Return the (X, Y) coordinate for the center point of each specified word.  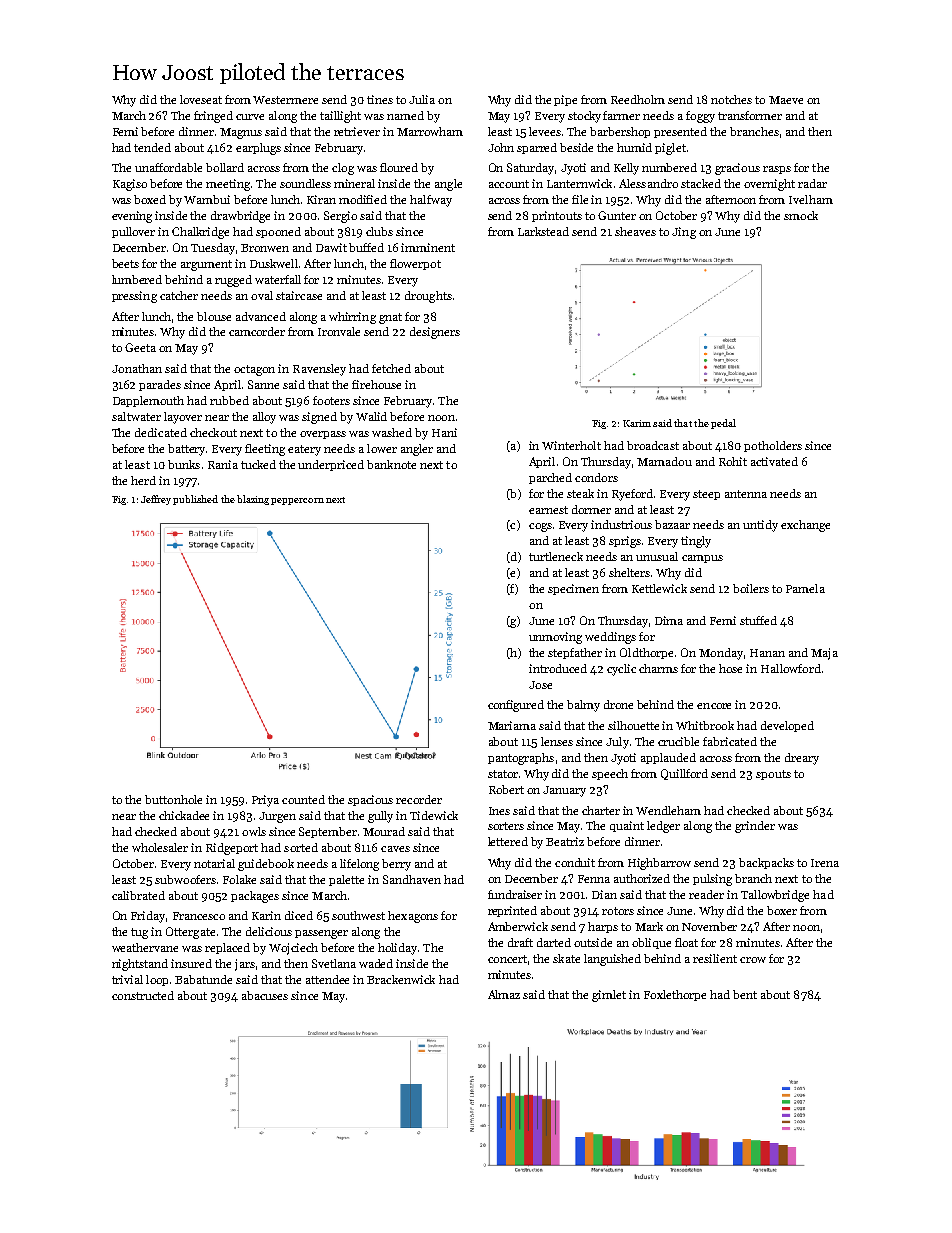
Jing (684, 233)
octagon (254, 370)
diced (299, 915)
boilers (751, 588)
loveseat (201, 99)
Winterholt (571, 445)
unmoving (555, 638)
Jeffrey (156, 500)
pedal (723, 424)
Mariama (512, 725)
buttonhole (173, 799)
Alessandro (648, 183)
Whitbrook (705, 725)
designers (435, 333)
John (501, 147)
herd (143, 480)
